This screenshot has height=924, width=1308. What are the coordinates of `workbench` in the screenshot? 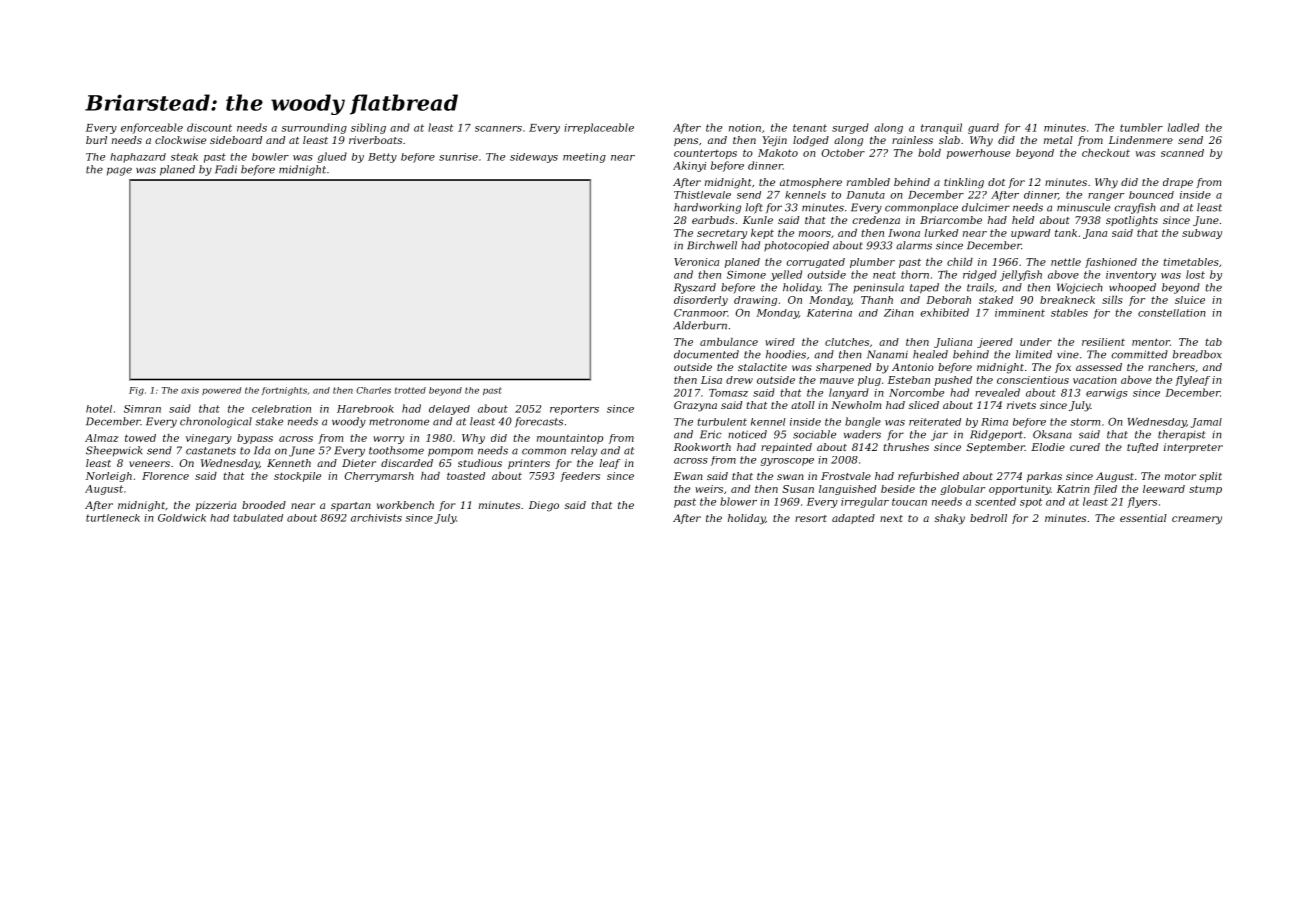 It's located at (405, 505).
